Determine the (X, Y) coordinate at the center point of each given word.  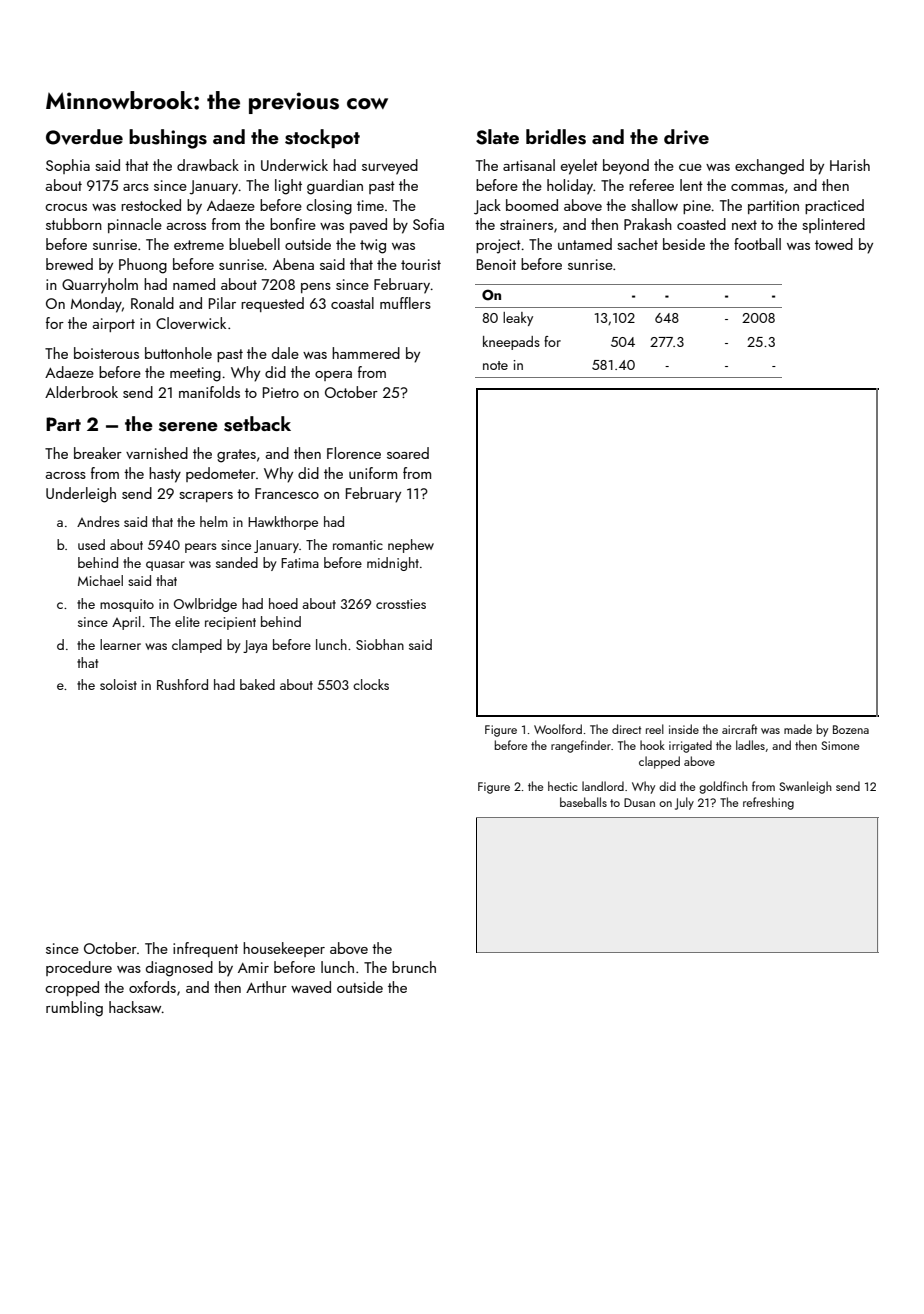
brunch (414, 967)
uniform (373, 473)
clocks (371, 684)
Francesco (287, 493)
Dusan (639, 802)
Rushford (182, 684)
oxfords (152, 987)
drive (686, 137)
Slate (497, 137)
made (798, 729)
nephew (411, 546)
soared (408, 453)
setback (257, 424)
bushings (168, 139)
